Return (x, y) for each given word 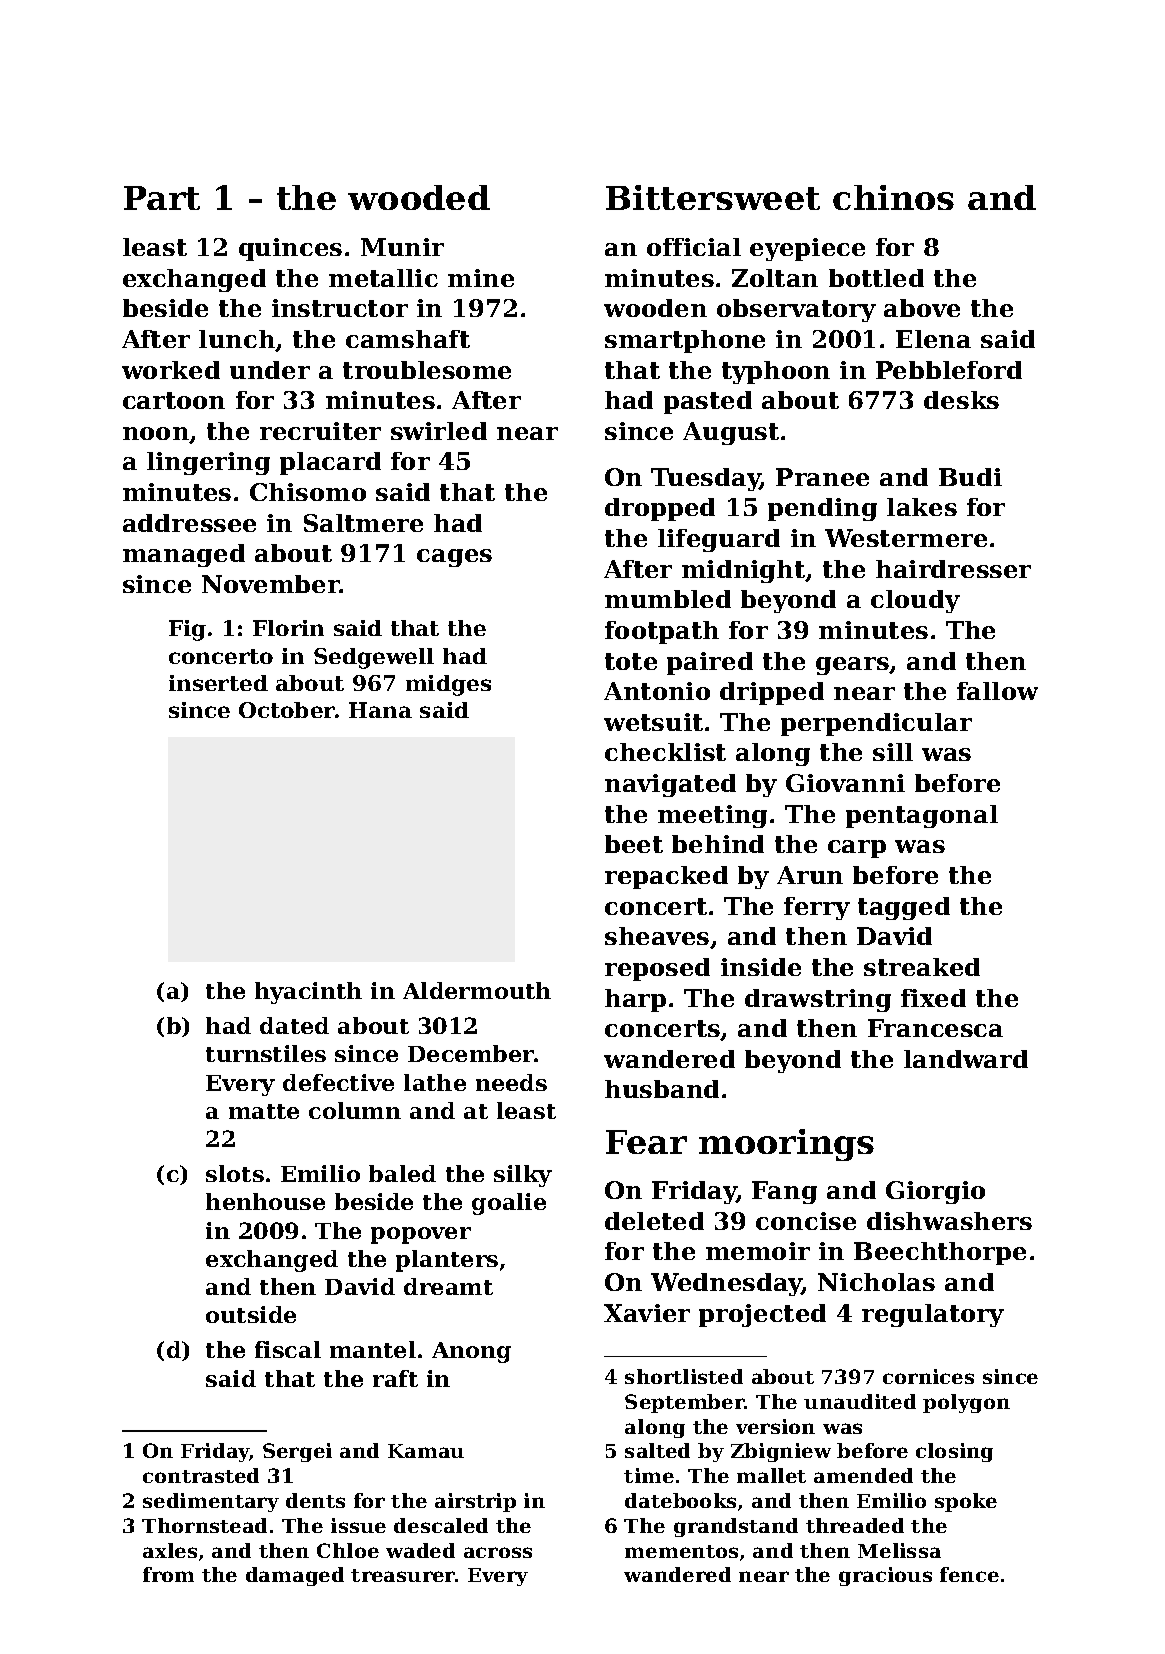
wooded (419, 197)
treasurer (403, 1575)
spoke (966, 1502)
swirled (439, 431)
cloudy (915, 601)
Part (162, 198)
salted (657, 1450)
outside (251, 1314)
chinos (893, 197)
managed (184, 555)
